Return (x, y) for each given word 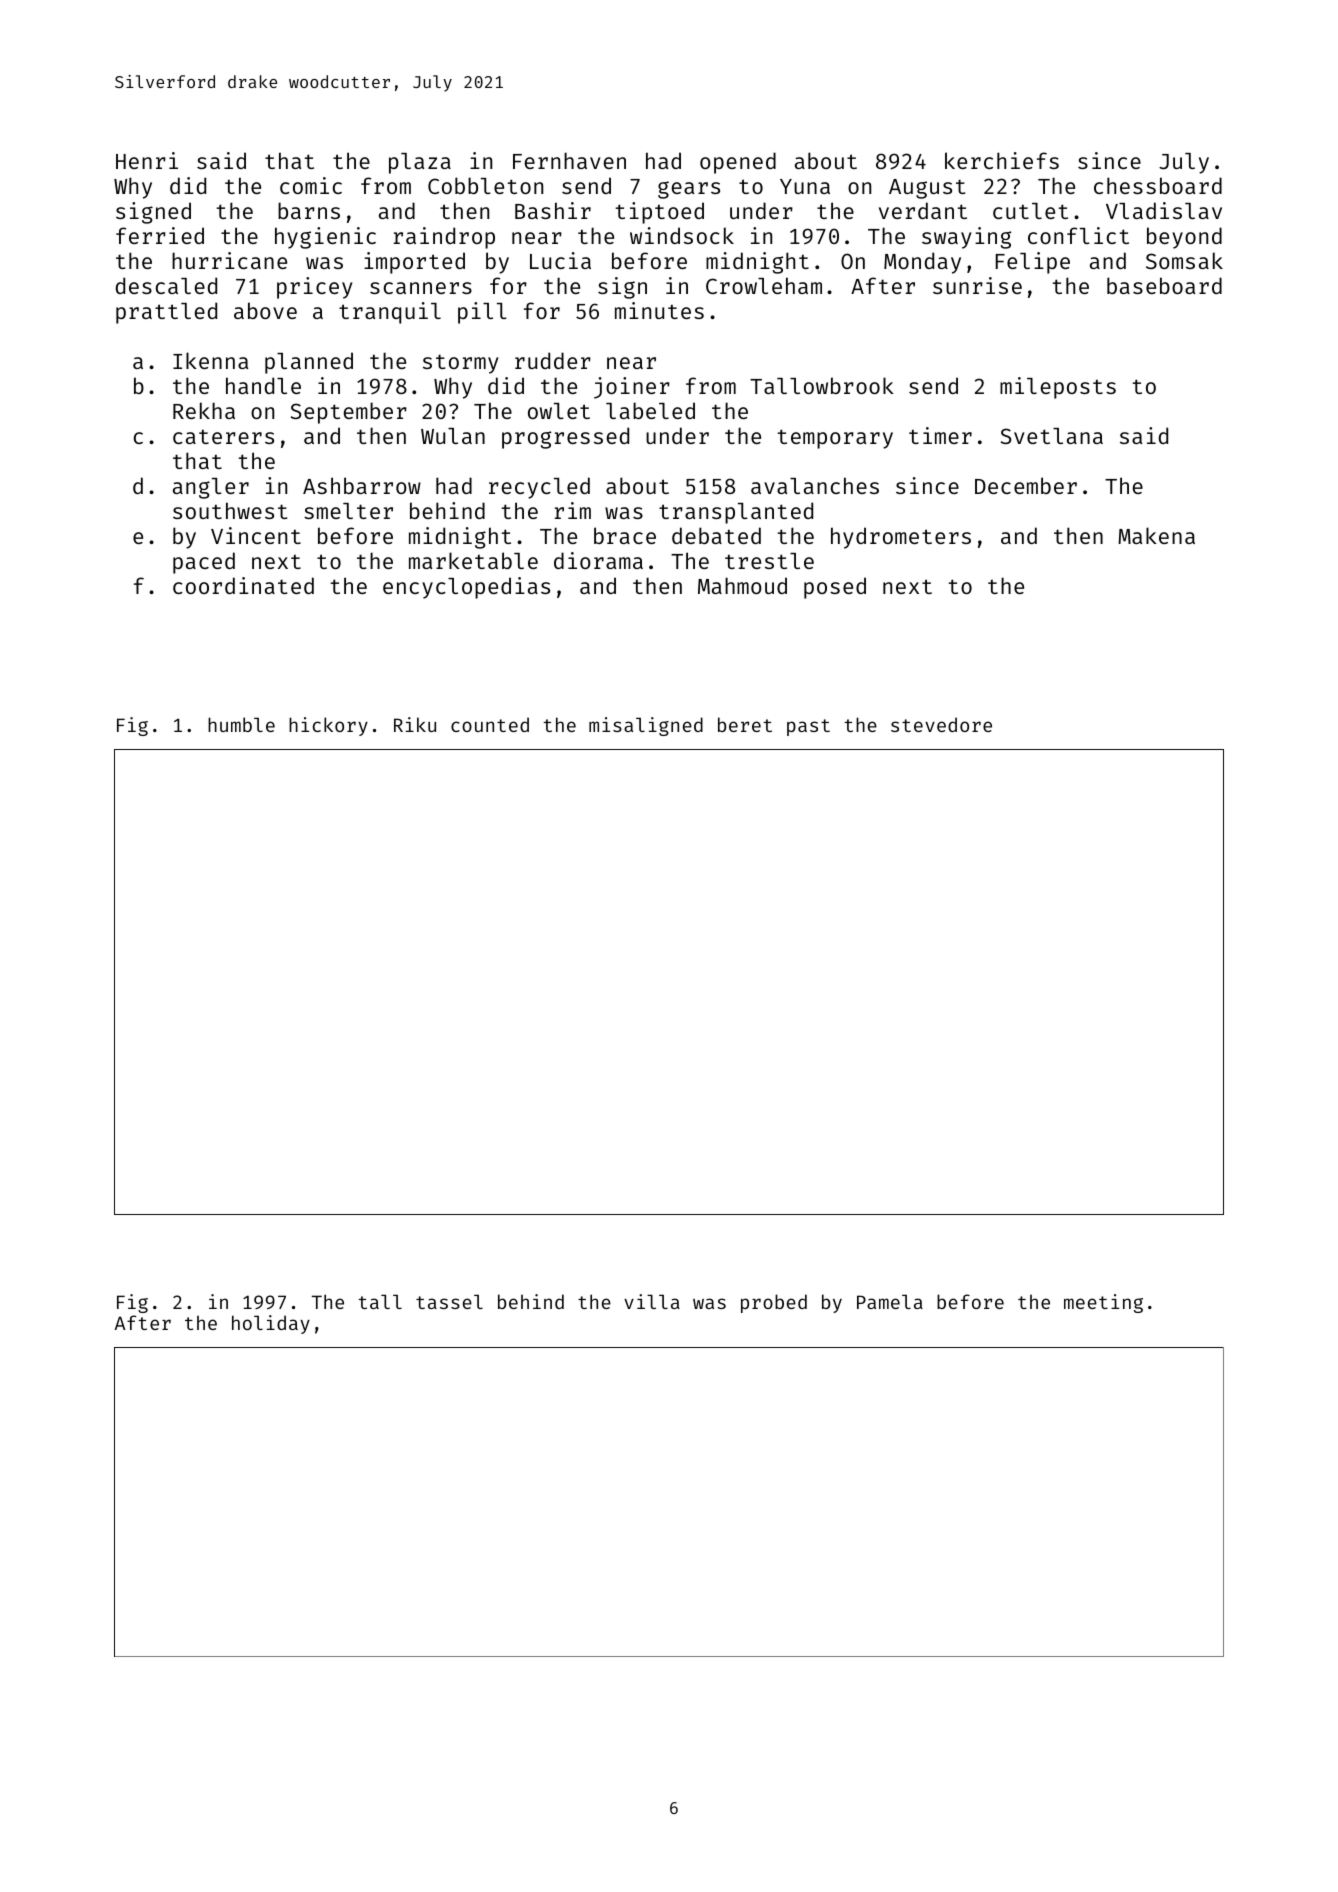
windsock (682, 235)
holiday (271, 1324)
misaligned (646, 726)
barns (309, 210)
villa (652, 1301)
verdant (923, 210)
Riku (415, 724)
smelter (348, 511)
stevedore (941, 724)
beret (745, 724)
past (808, 727)
